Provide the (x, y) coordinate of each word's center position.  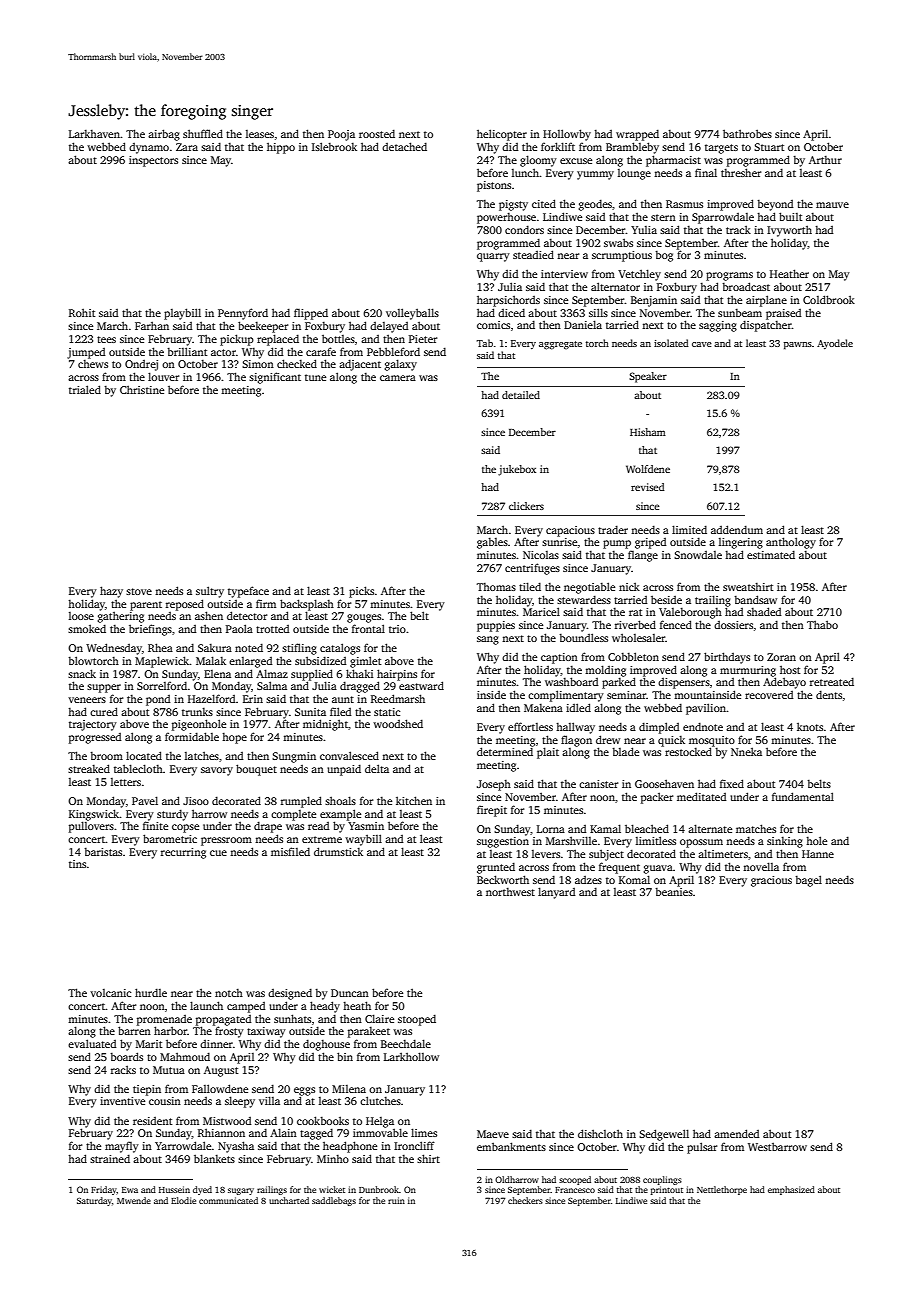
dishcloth (600, 1133)
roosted (377, 133)
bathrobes (747, 133)
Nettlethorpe (722, 1190)
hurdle (151, 992)
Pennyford (243, 314)
